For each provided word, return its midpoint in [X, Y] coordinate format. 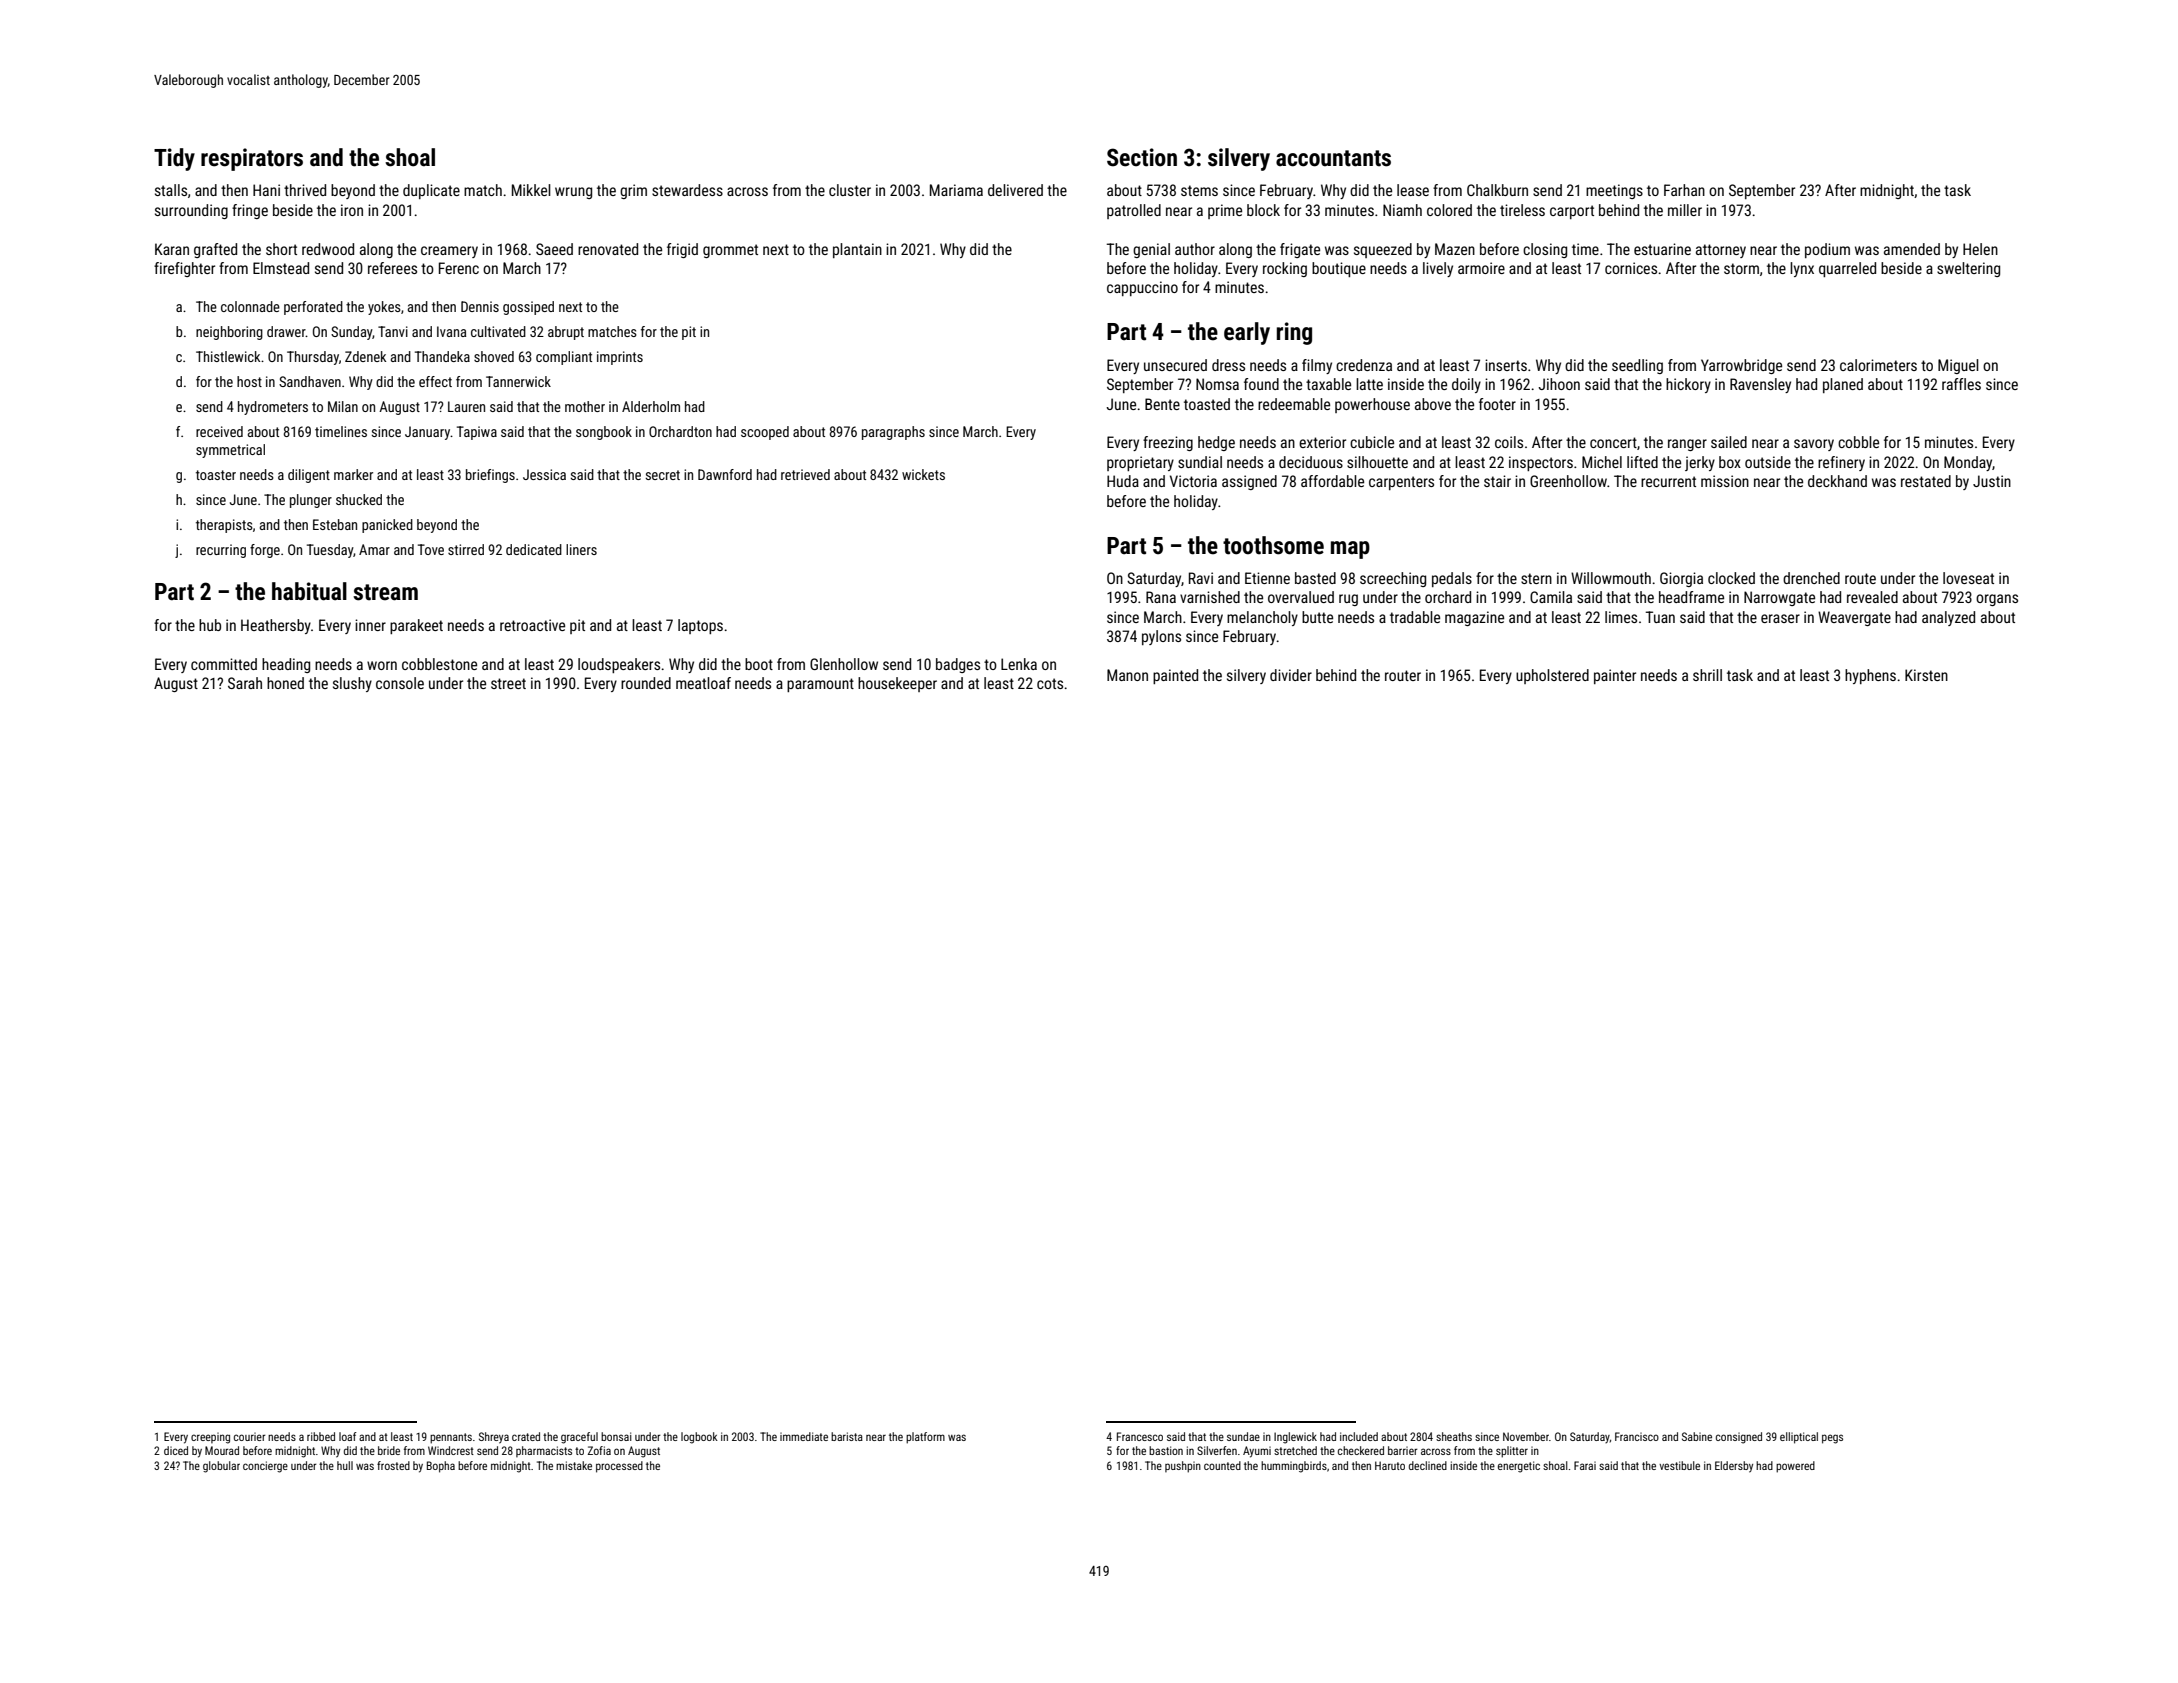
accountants [1333, 158]
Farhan [1684, 190]
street [508, 683]
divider [1291, 675]
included [1359, 1436]
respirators [252, 159]
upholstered [1552, 676]
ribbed [321, 1436]
